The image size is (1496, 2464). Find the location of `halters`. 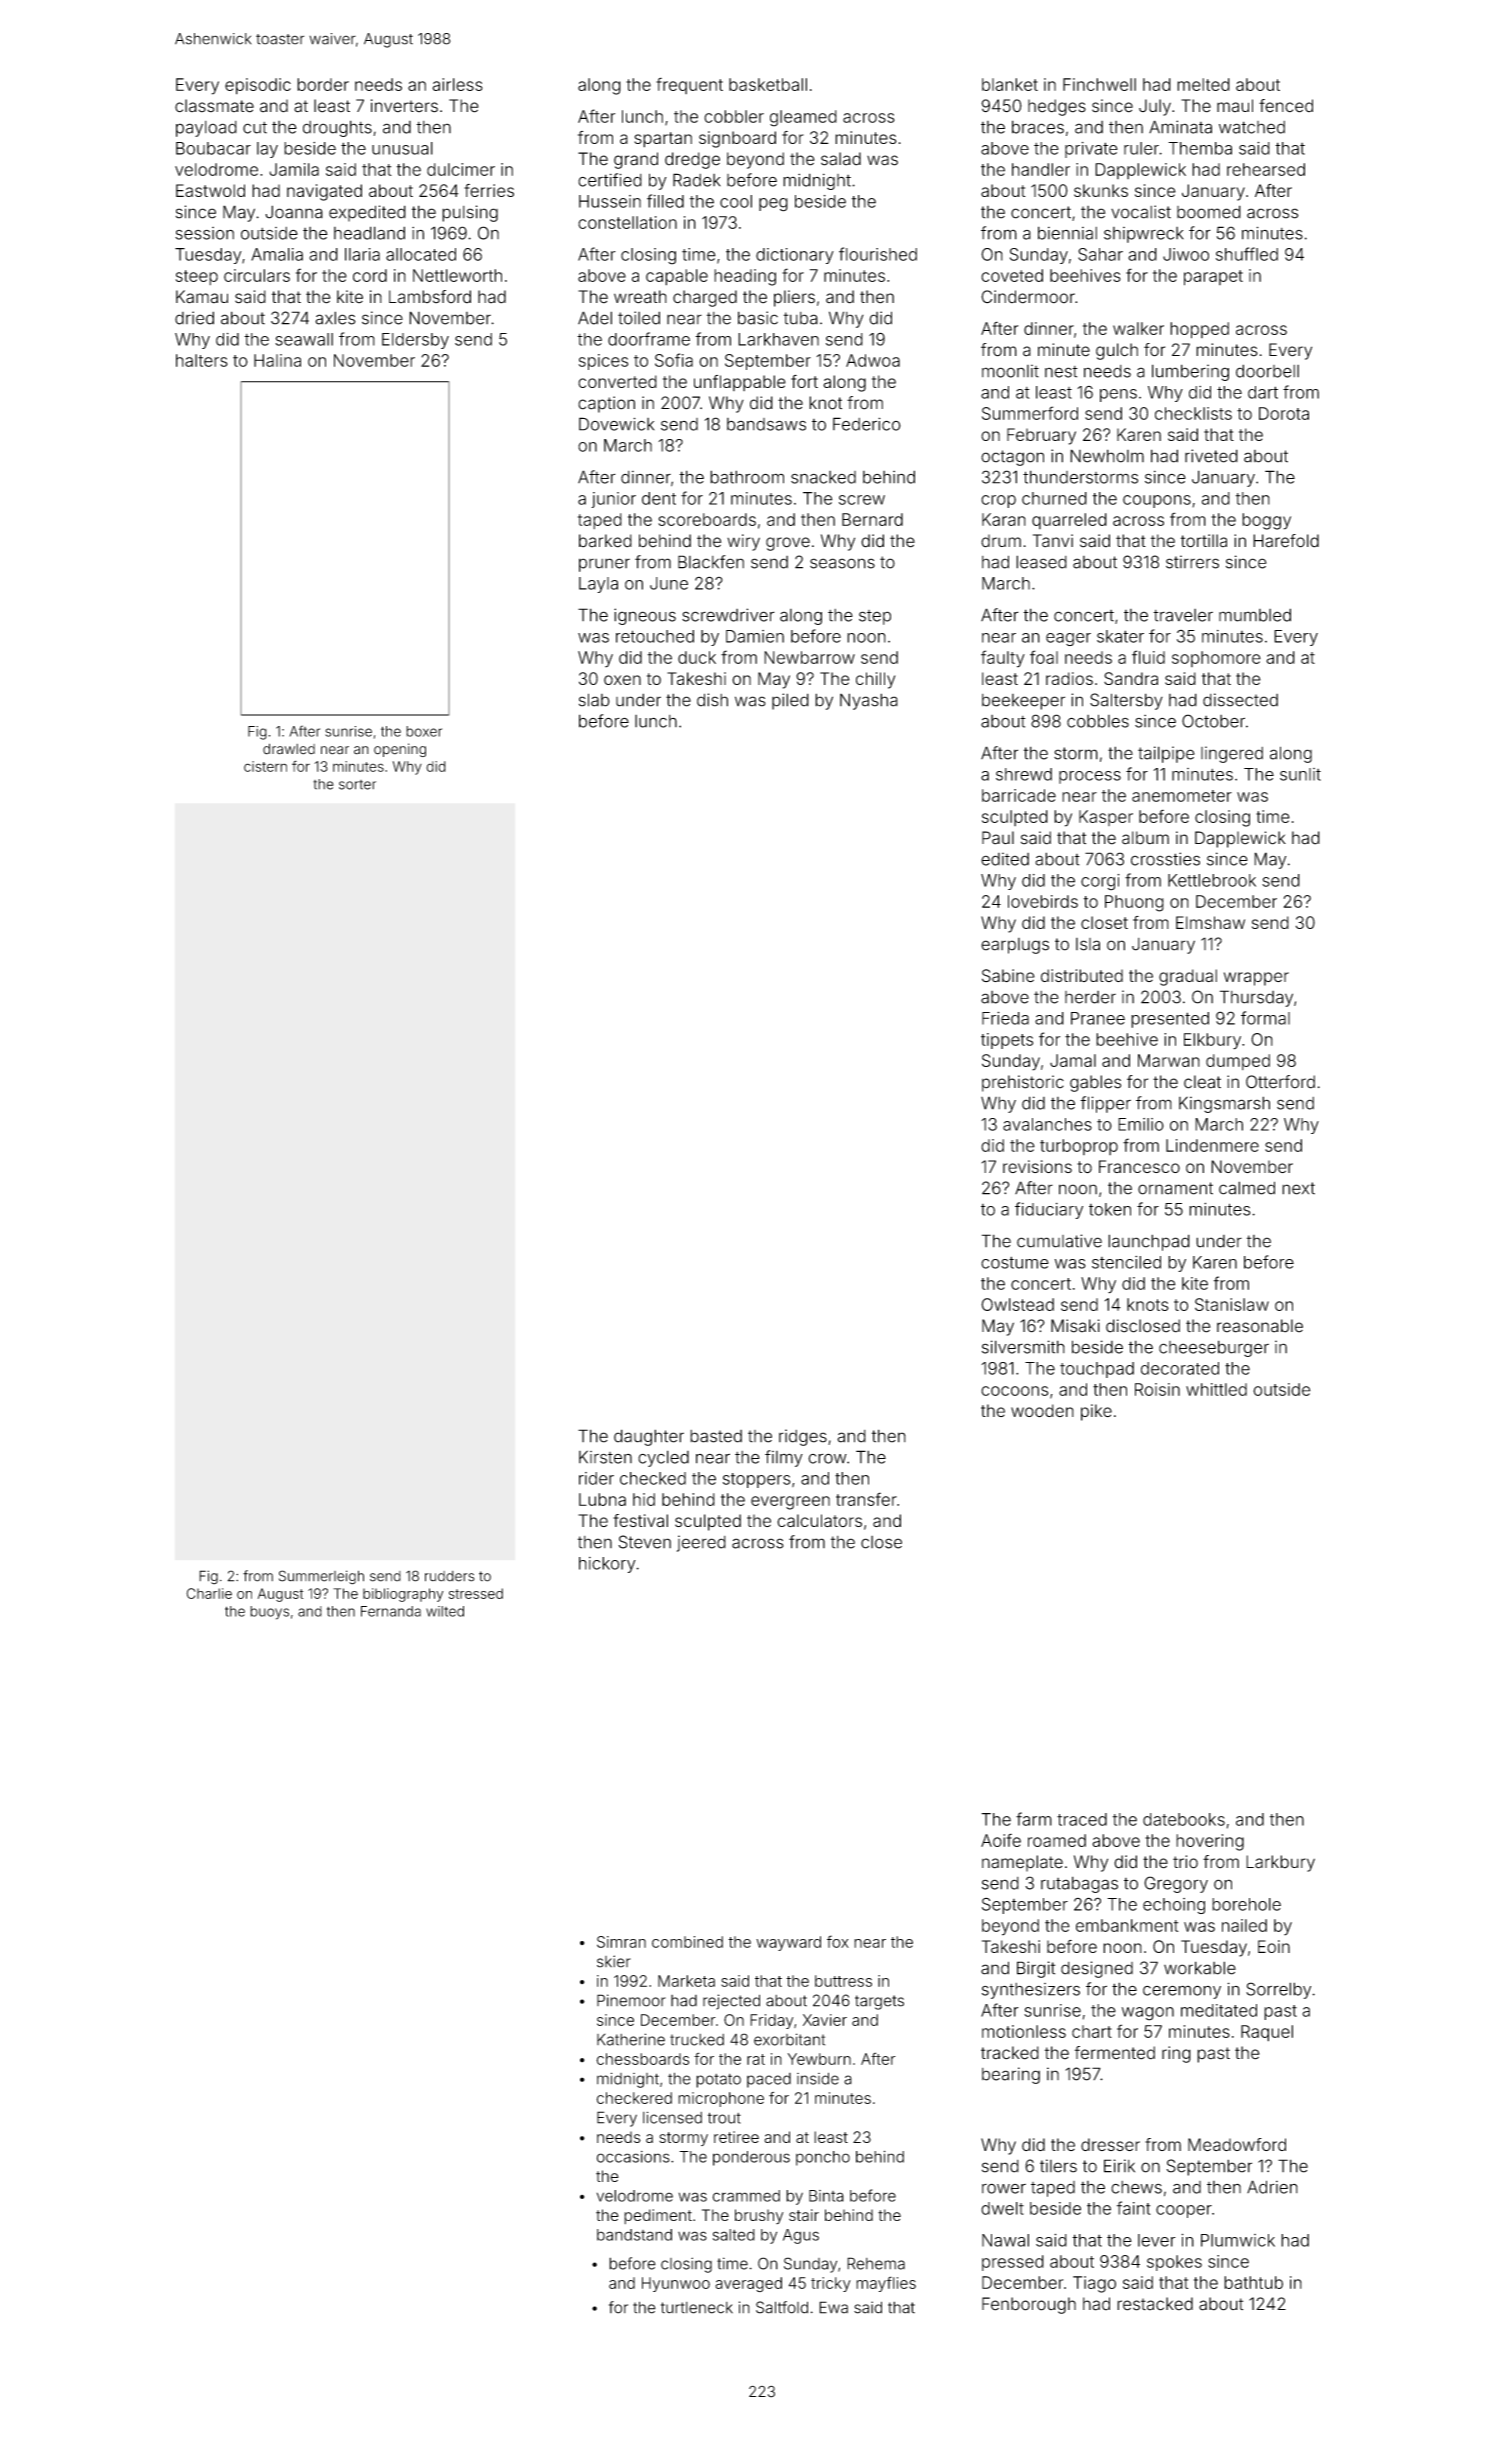

halters is located at coordinates (202, 360).
